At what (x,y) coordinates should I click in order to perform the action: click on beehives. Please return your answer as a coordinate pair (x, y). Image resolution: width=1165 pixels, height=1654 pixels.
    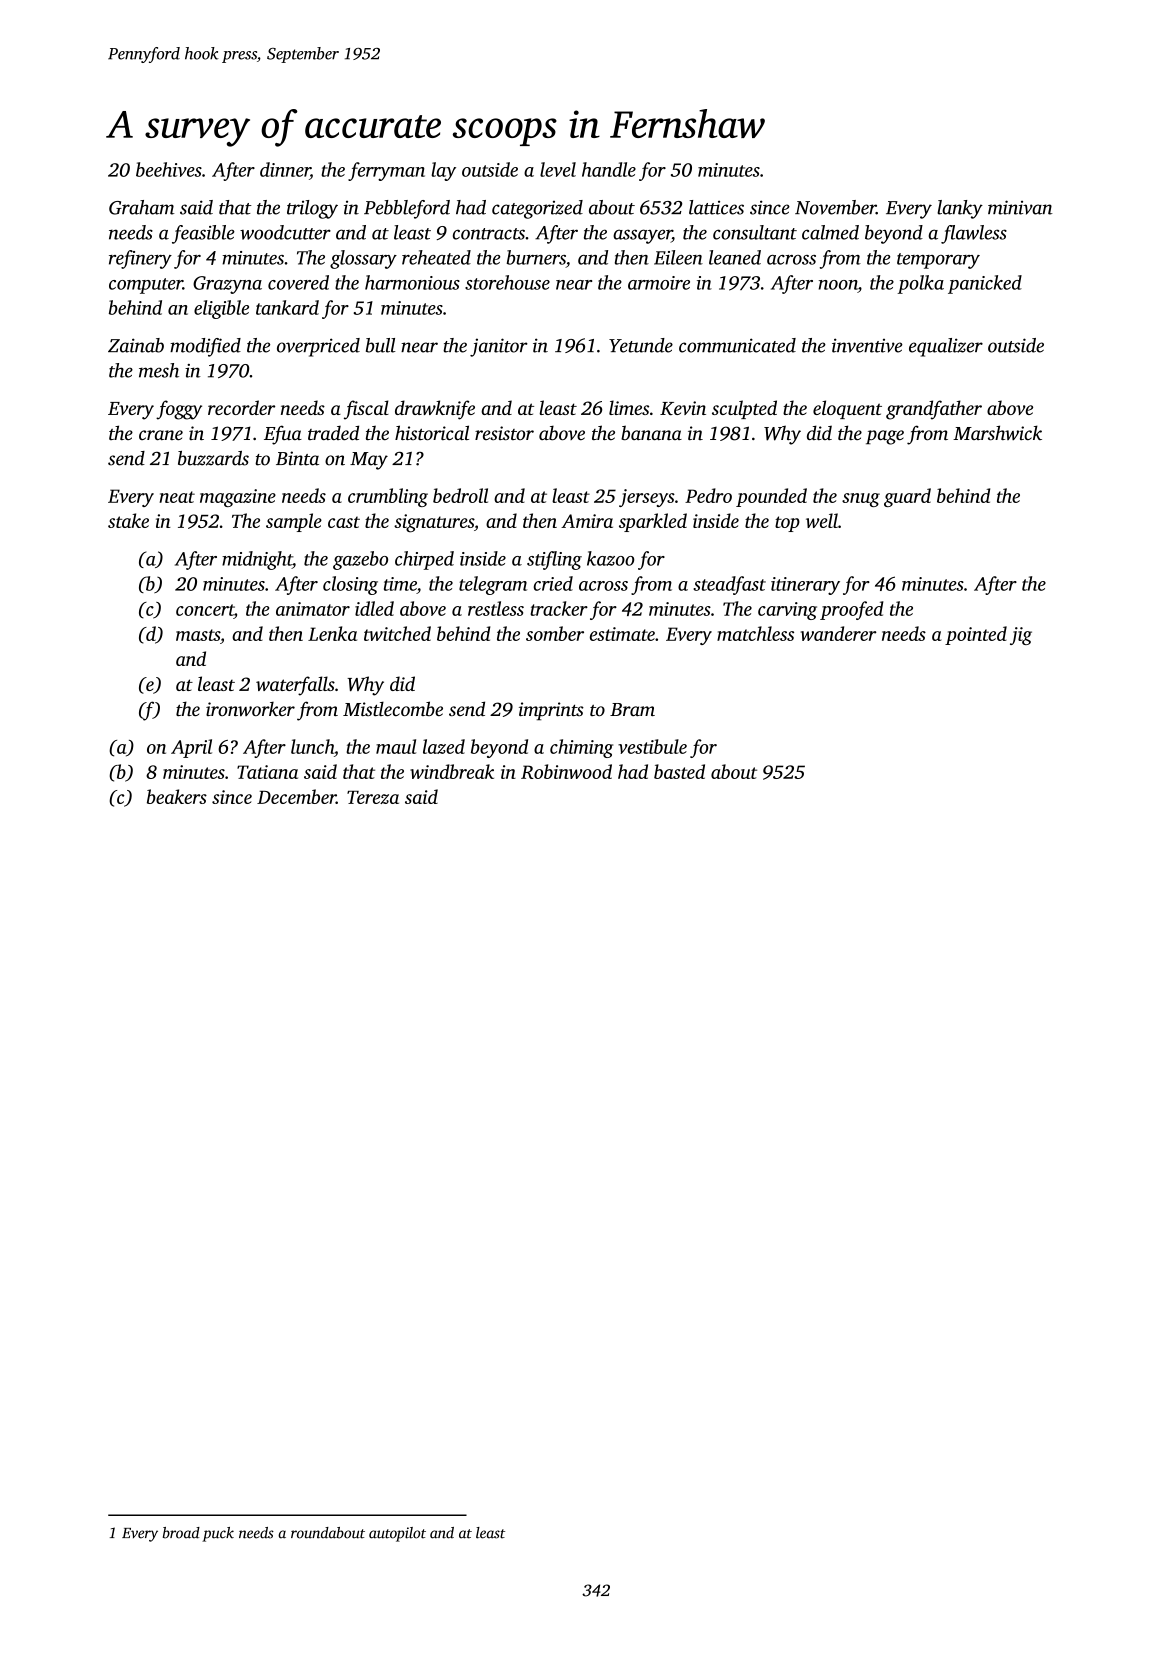
    Looking at the image, I should click on (169, 169).
